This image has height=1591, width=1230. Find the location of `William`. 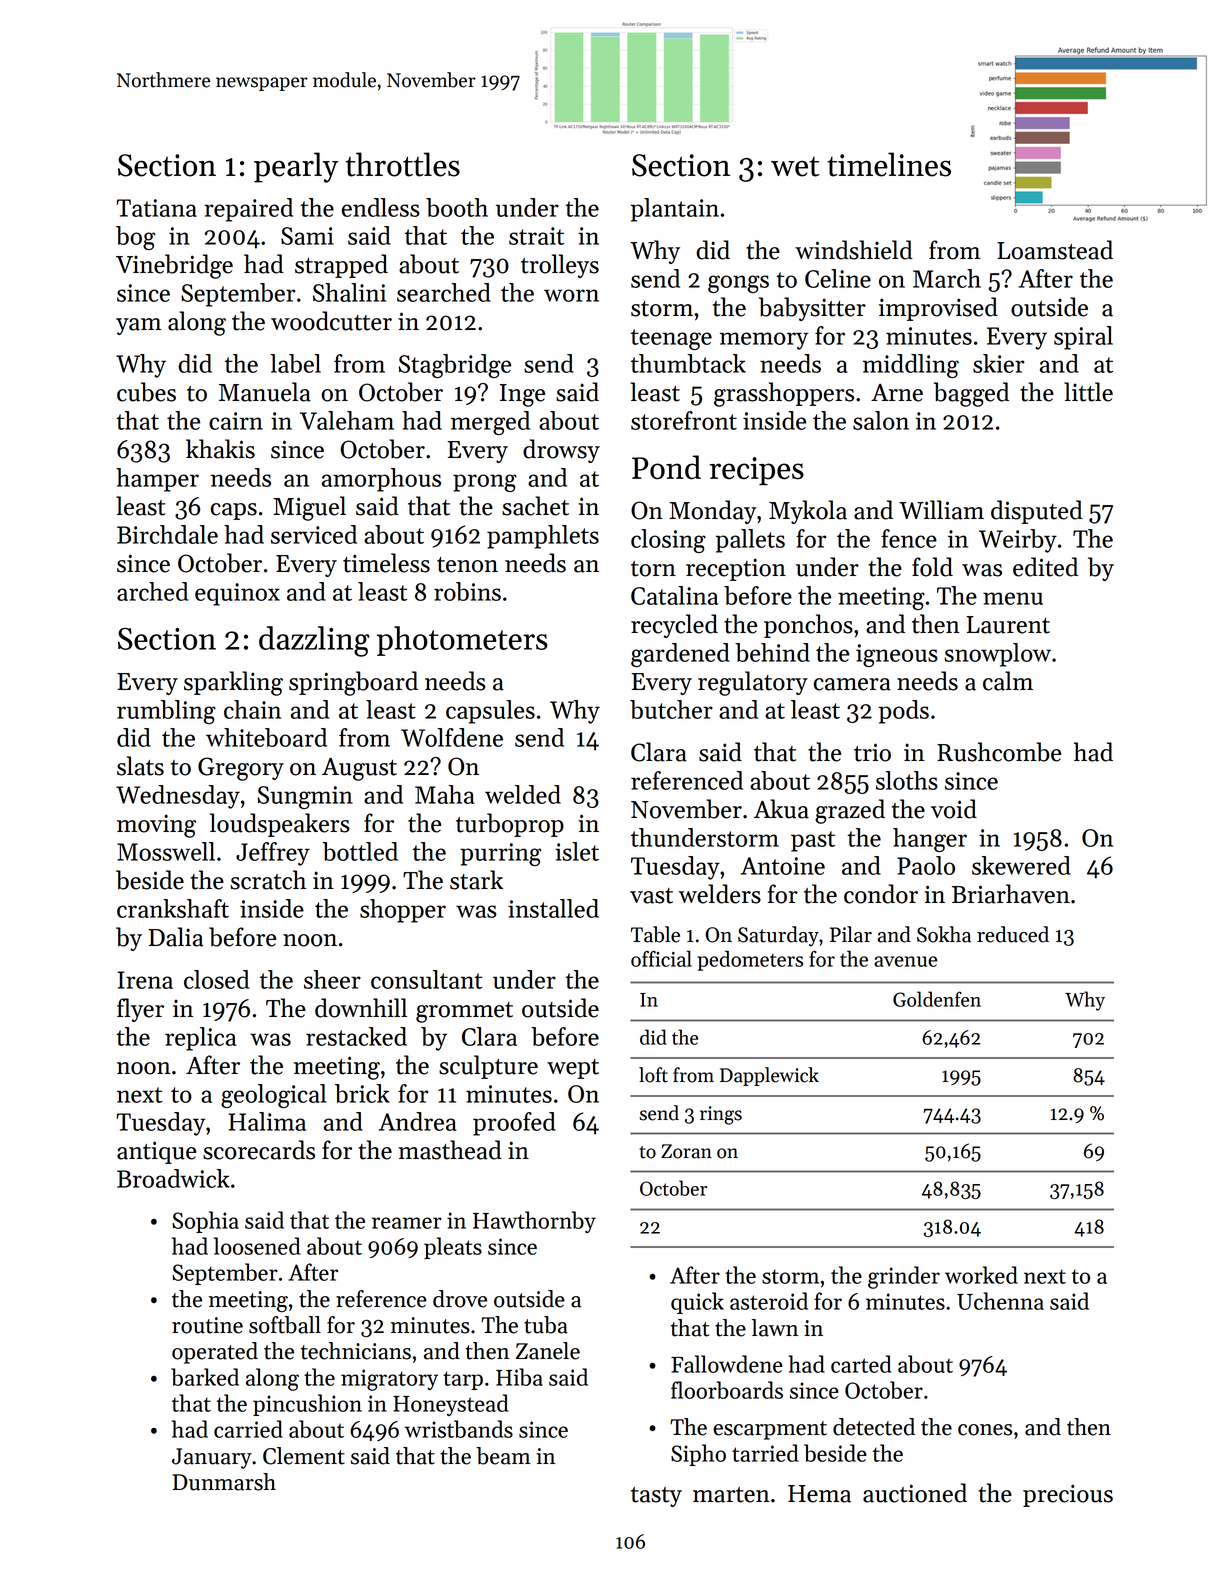

William is located at coordinates (941, 510).
